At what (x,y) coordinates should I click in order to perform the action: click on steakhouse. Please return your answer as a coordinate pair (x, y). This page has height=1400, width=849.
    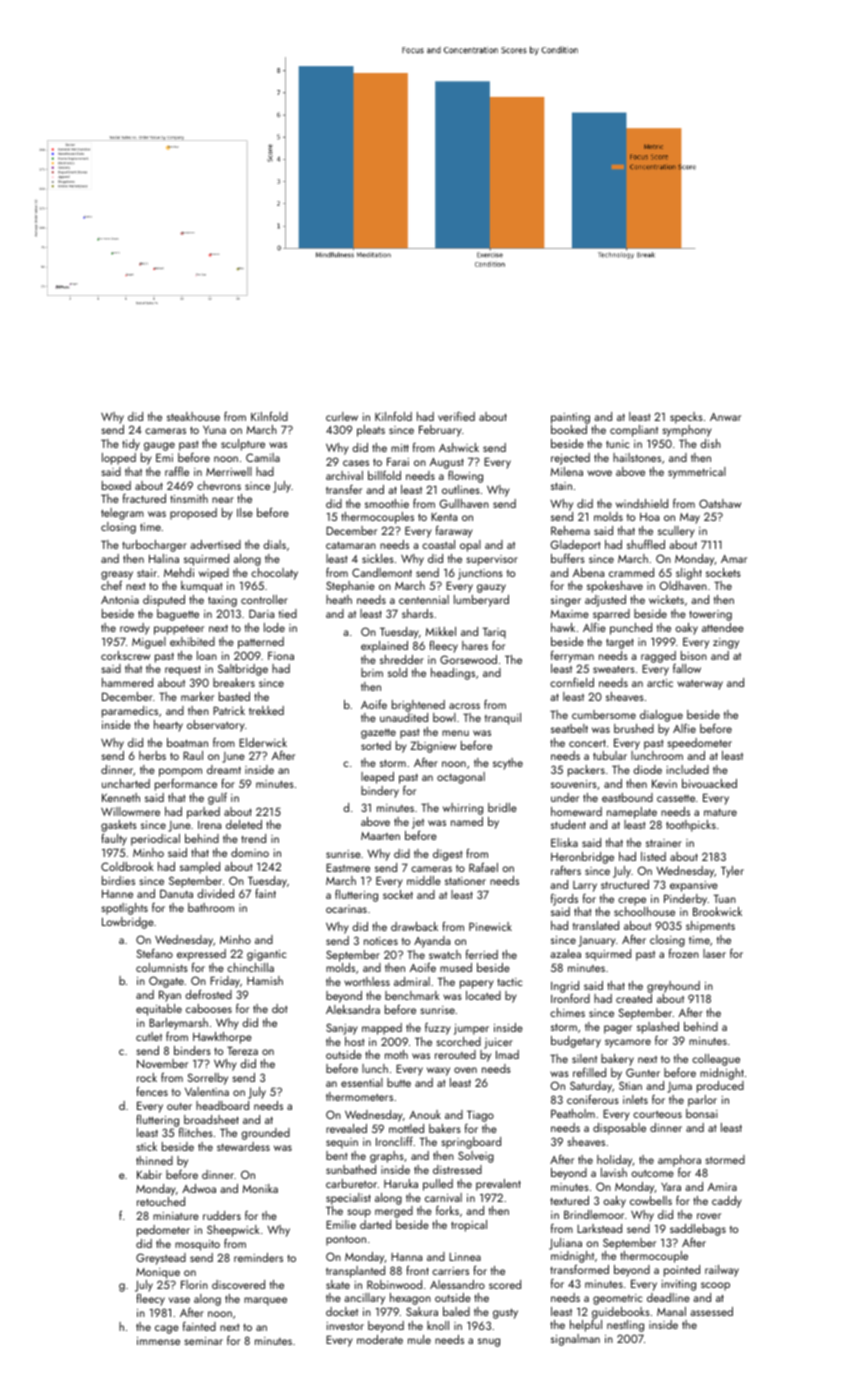
    Looking at the image, I should click on (193, 416).
